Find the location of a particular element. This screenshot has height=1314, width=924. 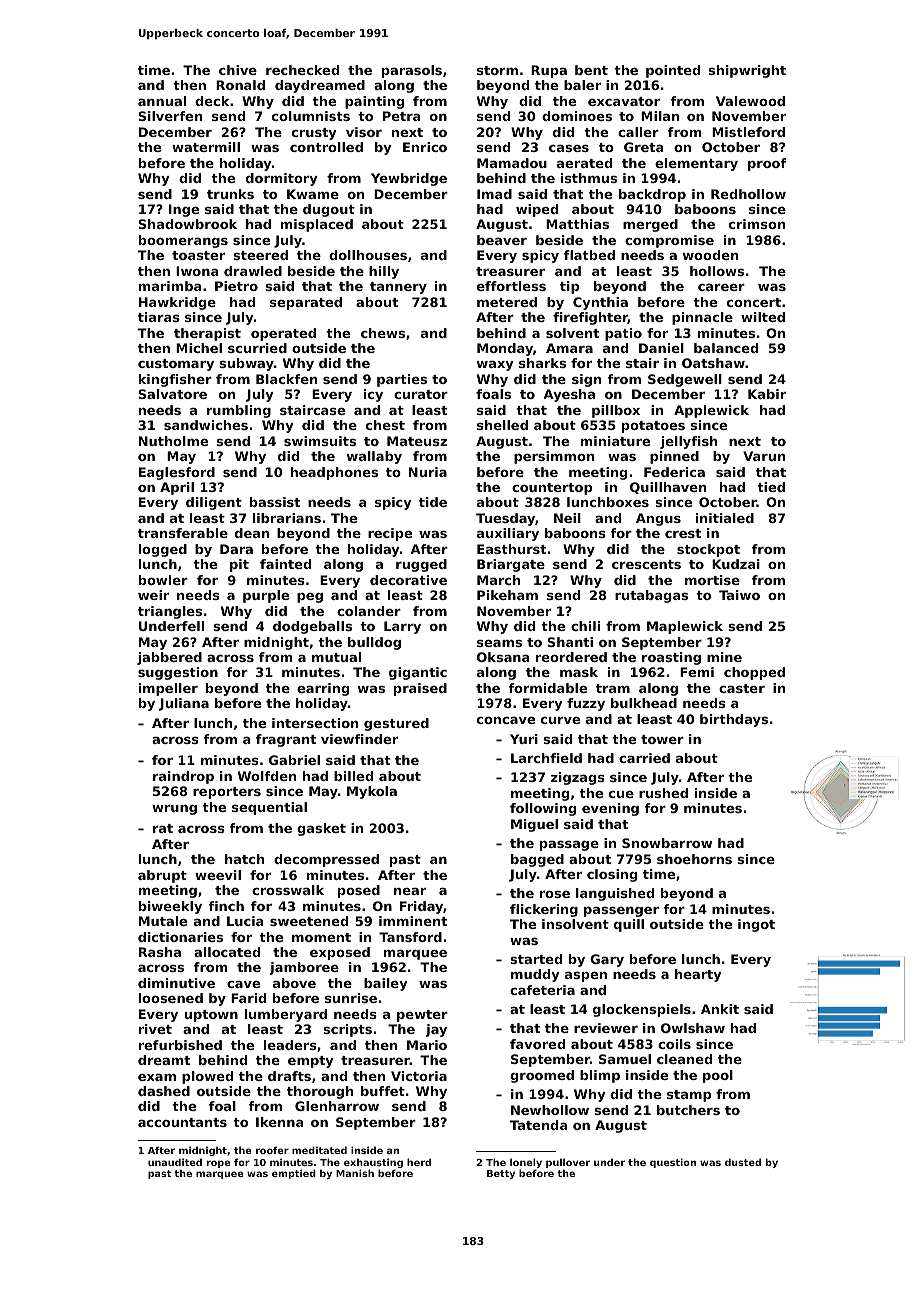

chopped is located at coordinates (754, 673).
